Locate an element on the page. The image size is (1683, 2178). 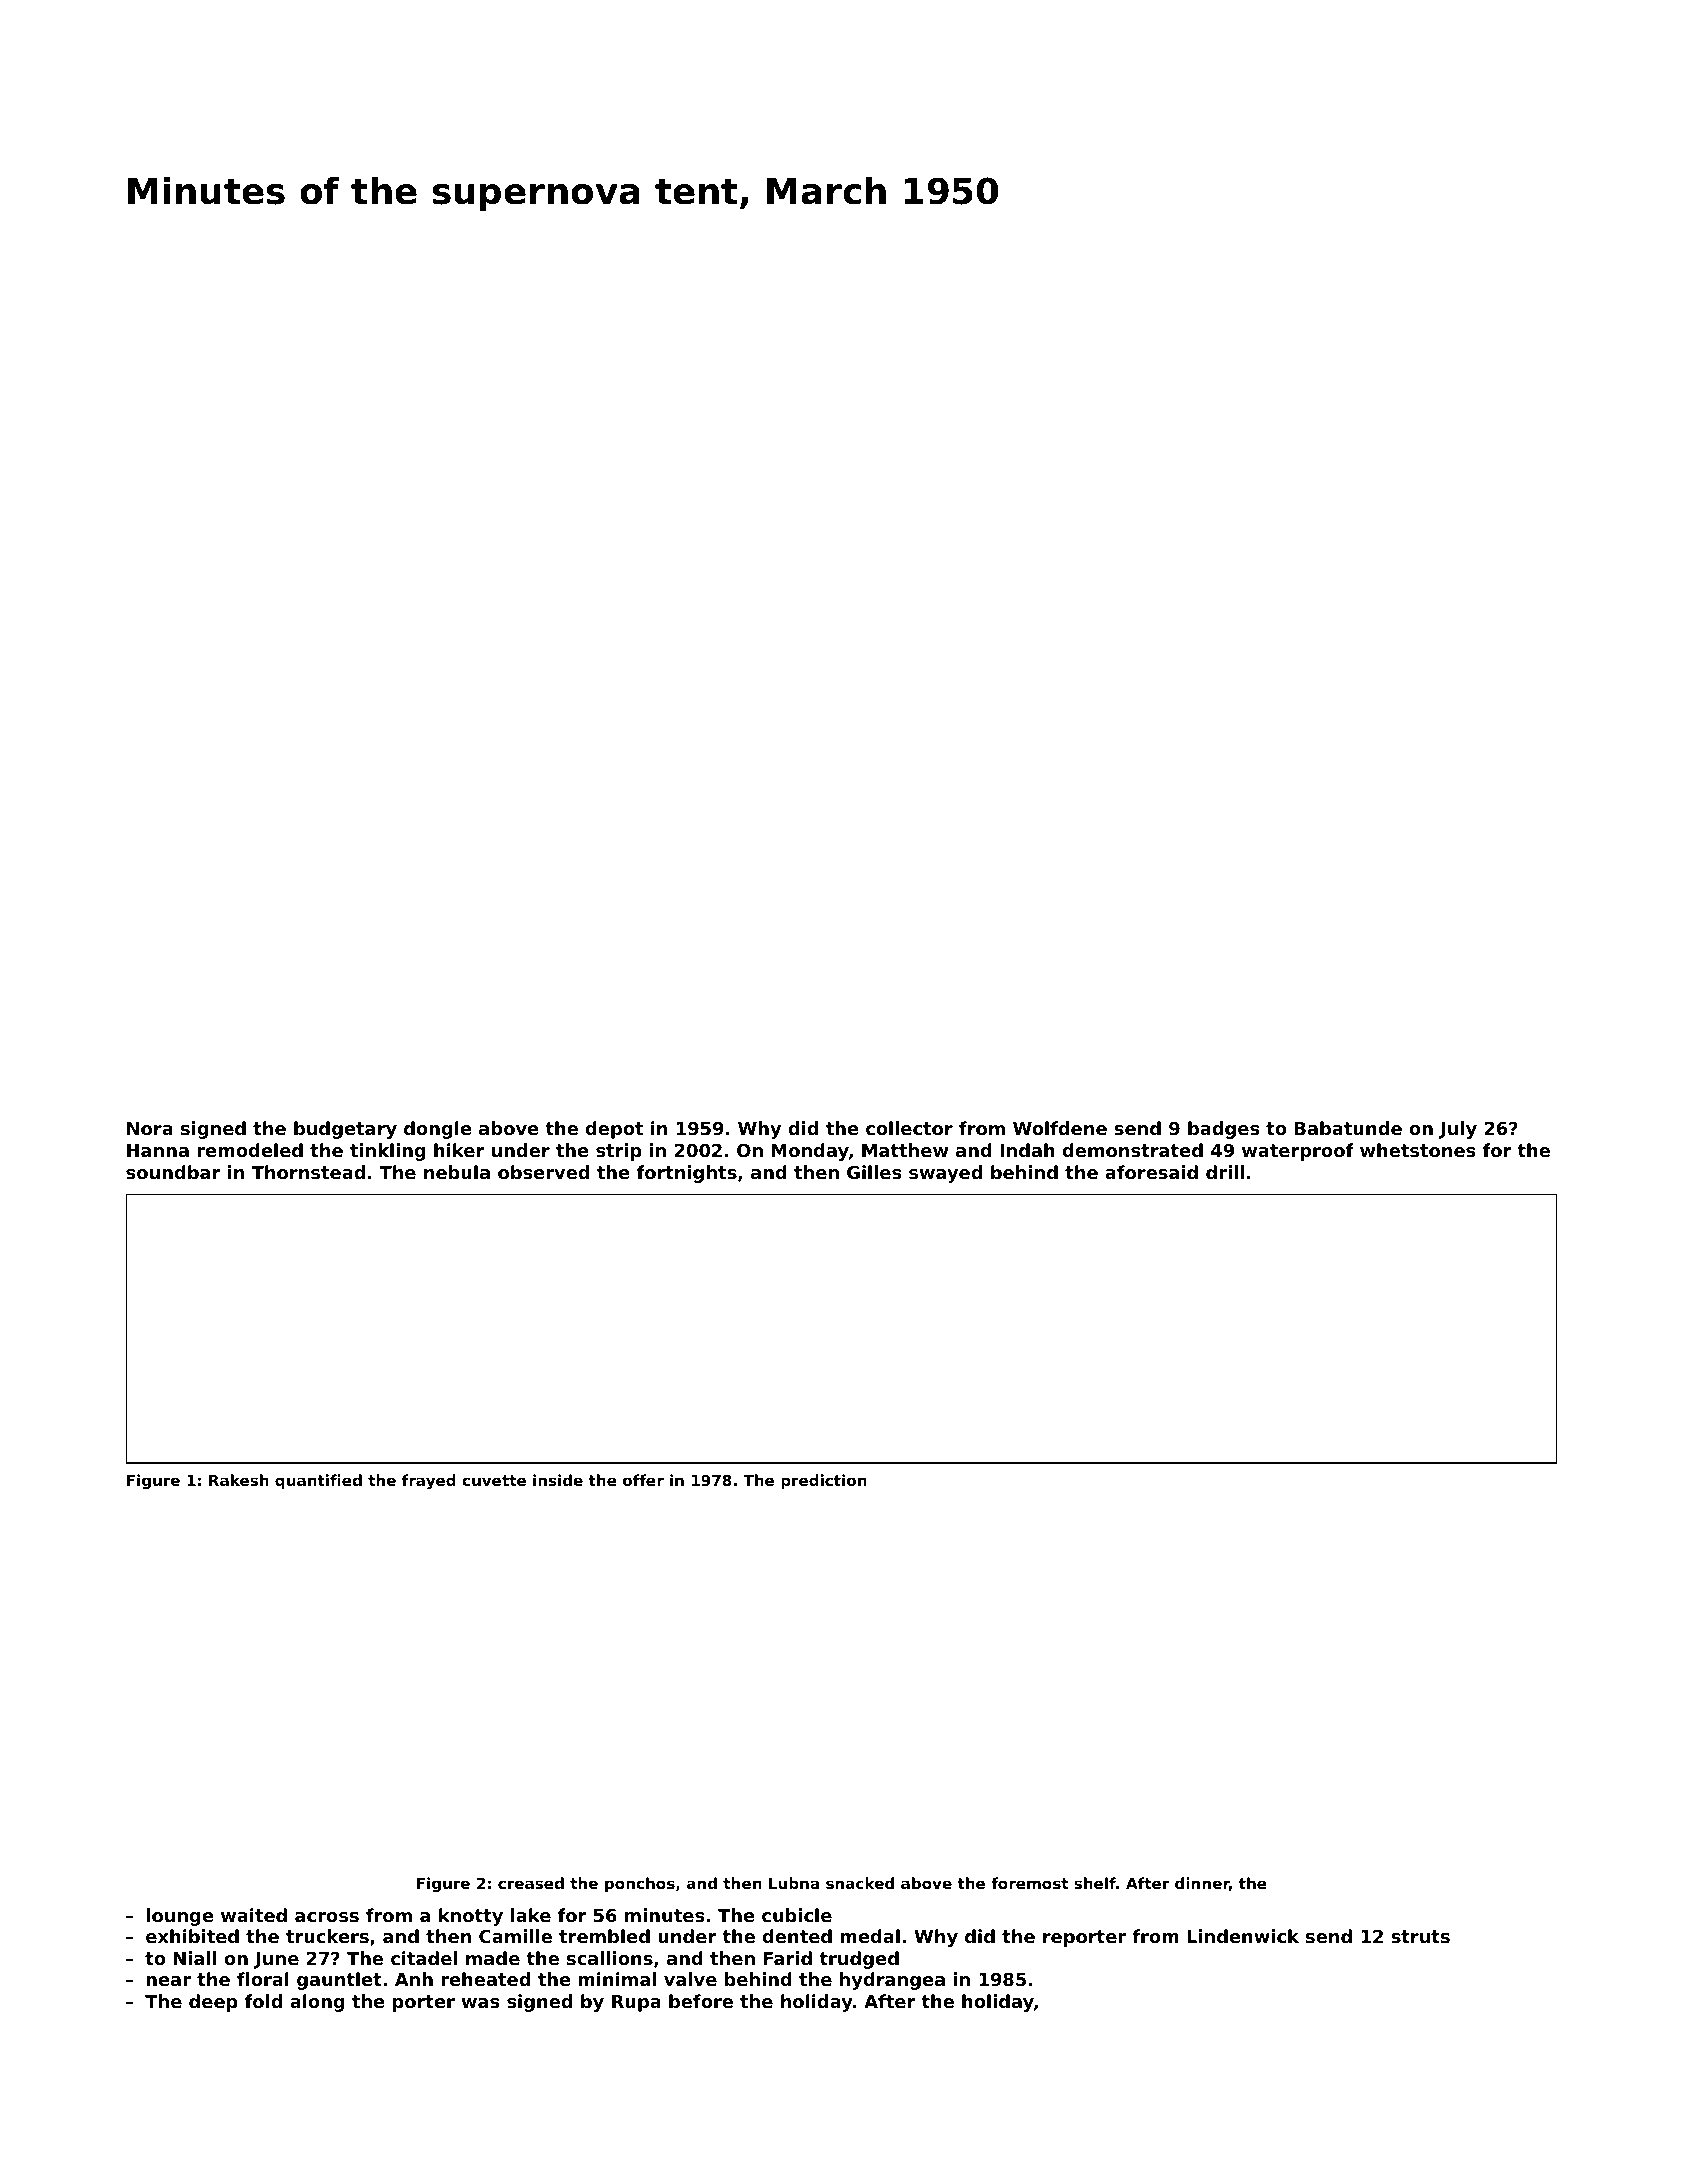
prediction is located at coordinates (824, 1481).
